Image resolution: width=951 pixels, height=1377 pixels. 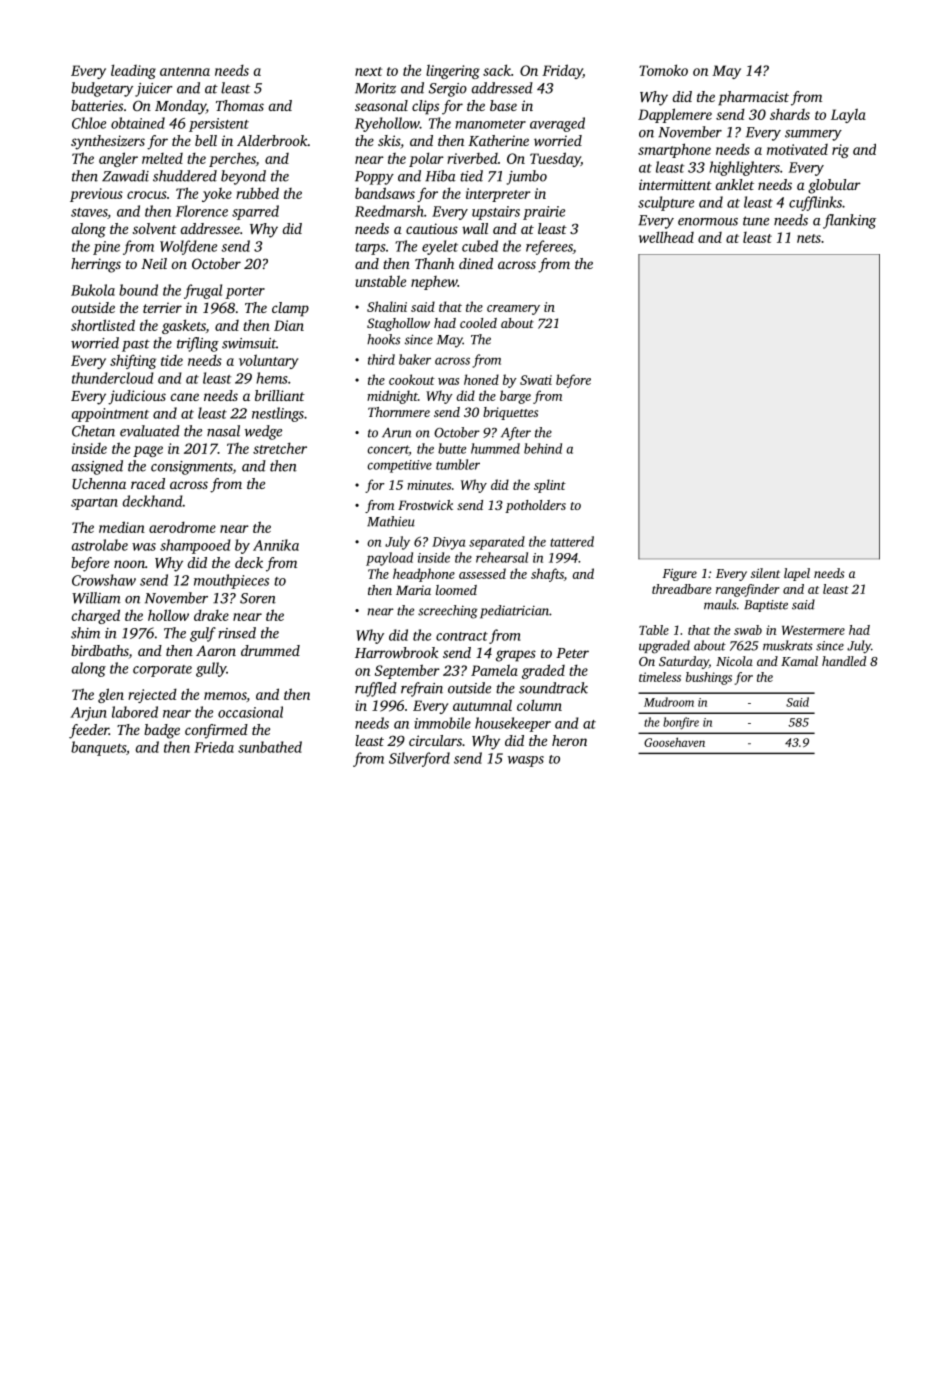 I want to click on wedge, so click(x=263, y=432).
